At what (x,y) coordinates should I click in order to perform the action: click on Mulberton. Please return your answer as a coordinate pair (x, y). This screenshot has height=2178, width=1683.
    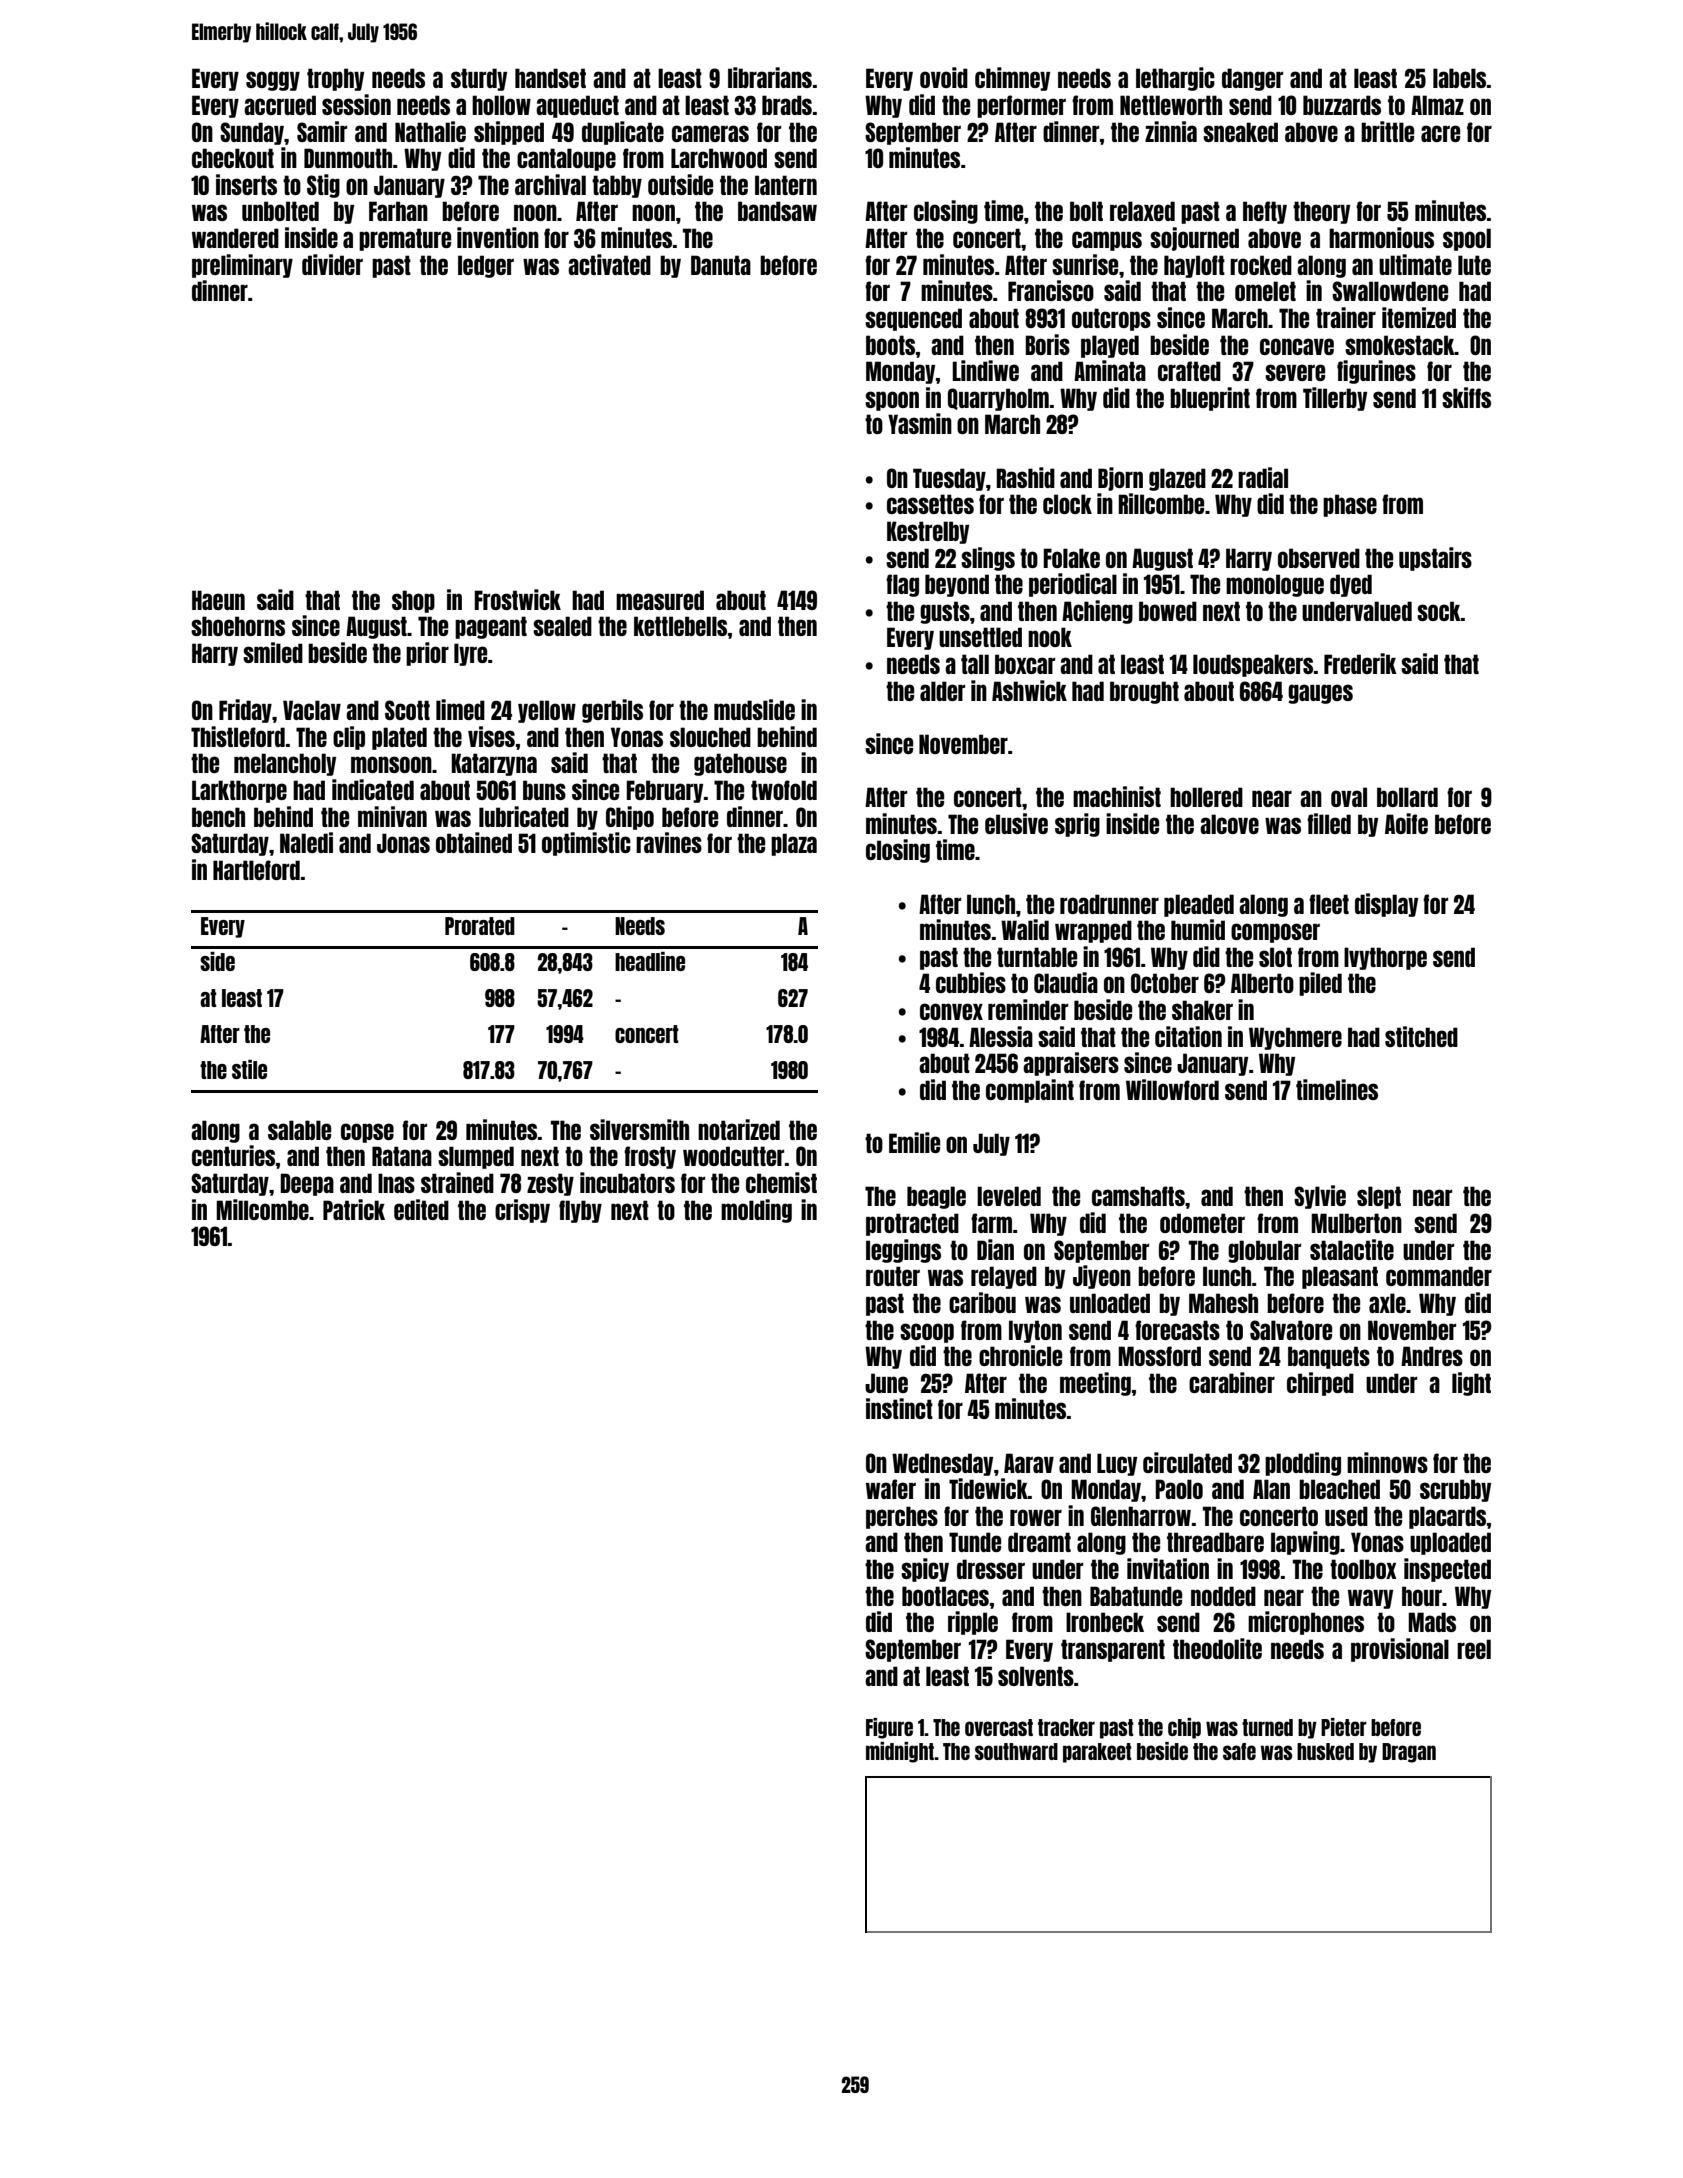
    Looking at the image, I should click on (1356, 1223).
